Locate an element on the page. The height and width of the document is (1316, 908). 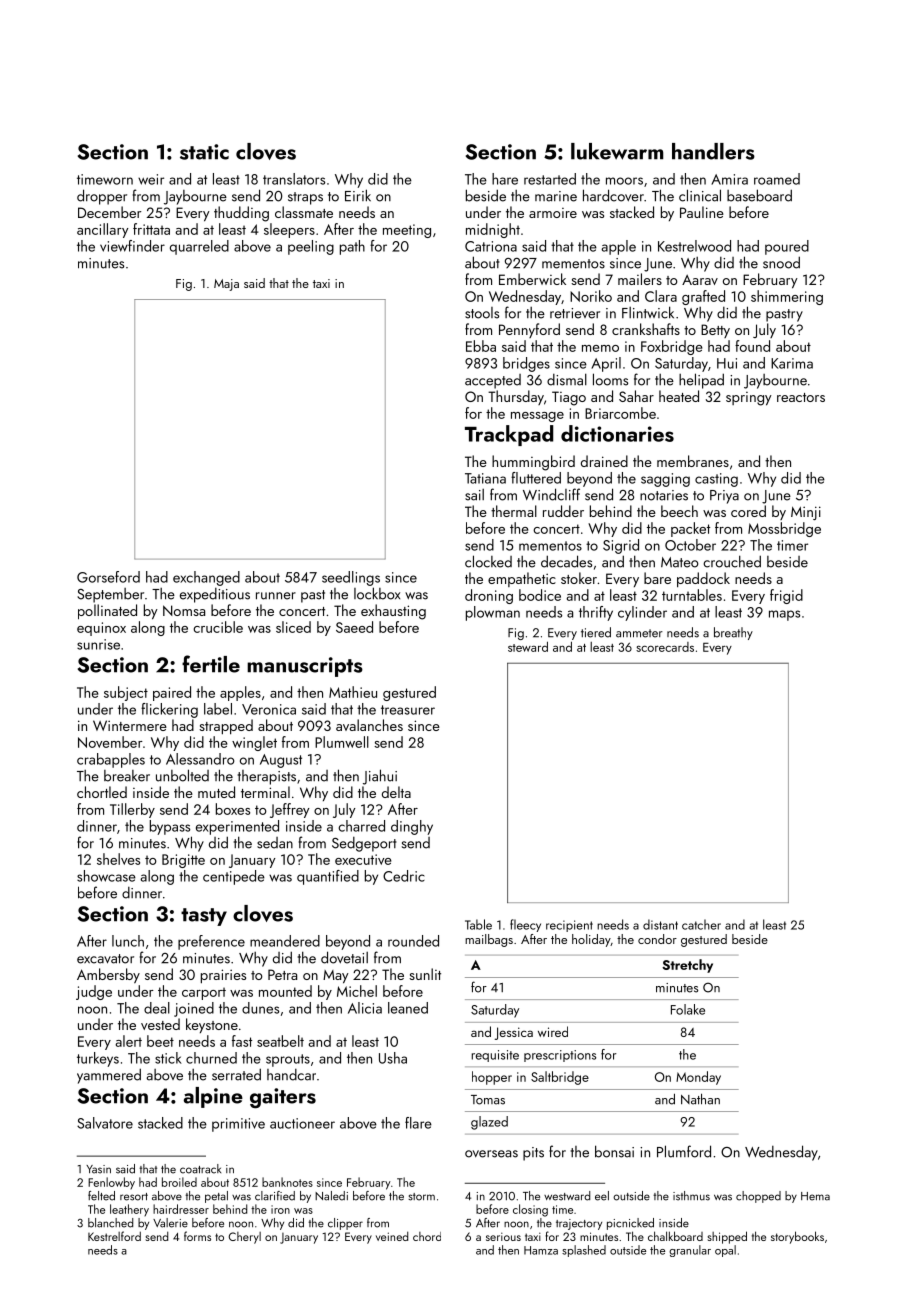
bodice is located at coordinates (540, 595).
